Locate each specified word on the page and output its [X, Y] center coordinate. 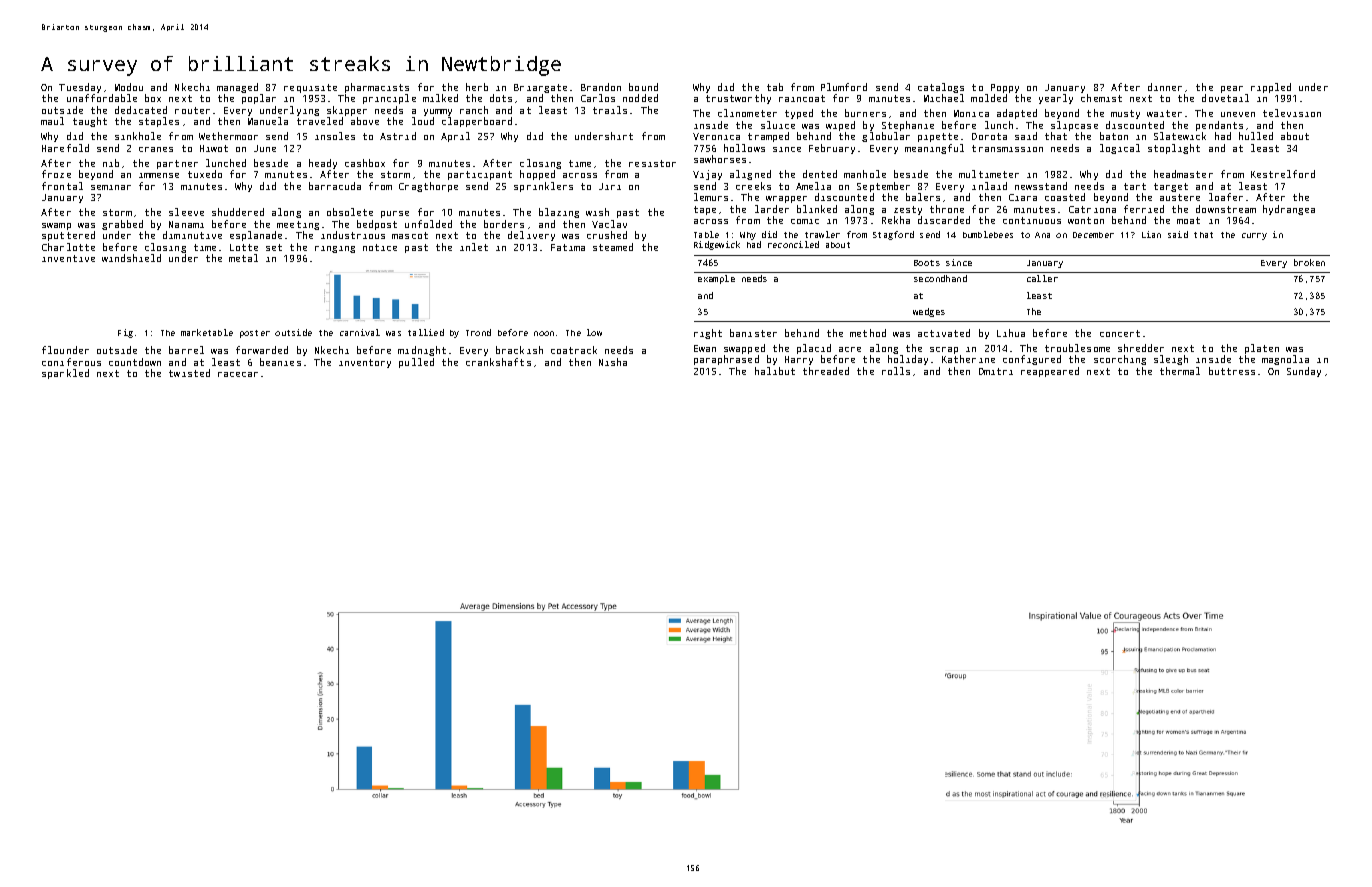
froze [56, 174]
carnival [360, 332]
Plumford [844, 87]
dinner [1165, 87]
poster [255, 334]
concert [1120, 333]
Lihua [1011, 333]
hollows [744, 148]
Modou [129, 87]
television [1292, 113]
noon [544, 333]
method [868, 333]
